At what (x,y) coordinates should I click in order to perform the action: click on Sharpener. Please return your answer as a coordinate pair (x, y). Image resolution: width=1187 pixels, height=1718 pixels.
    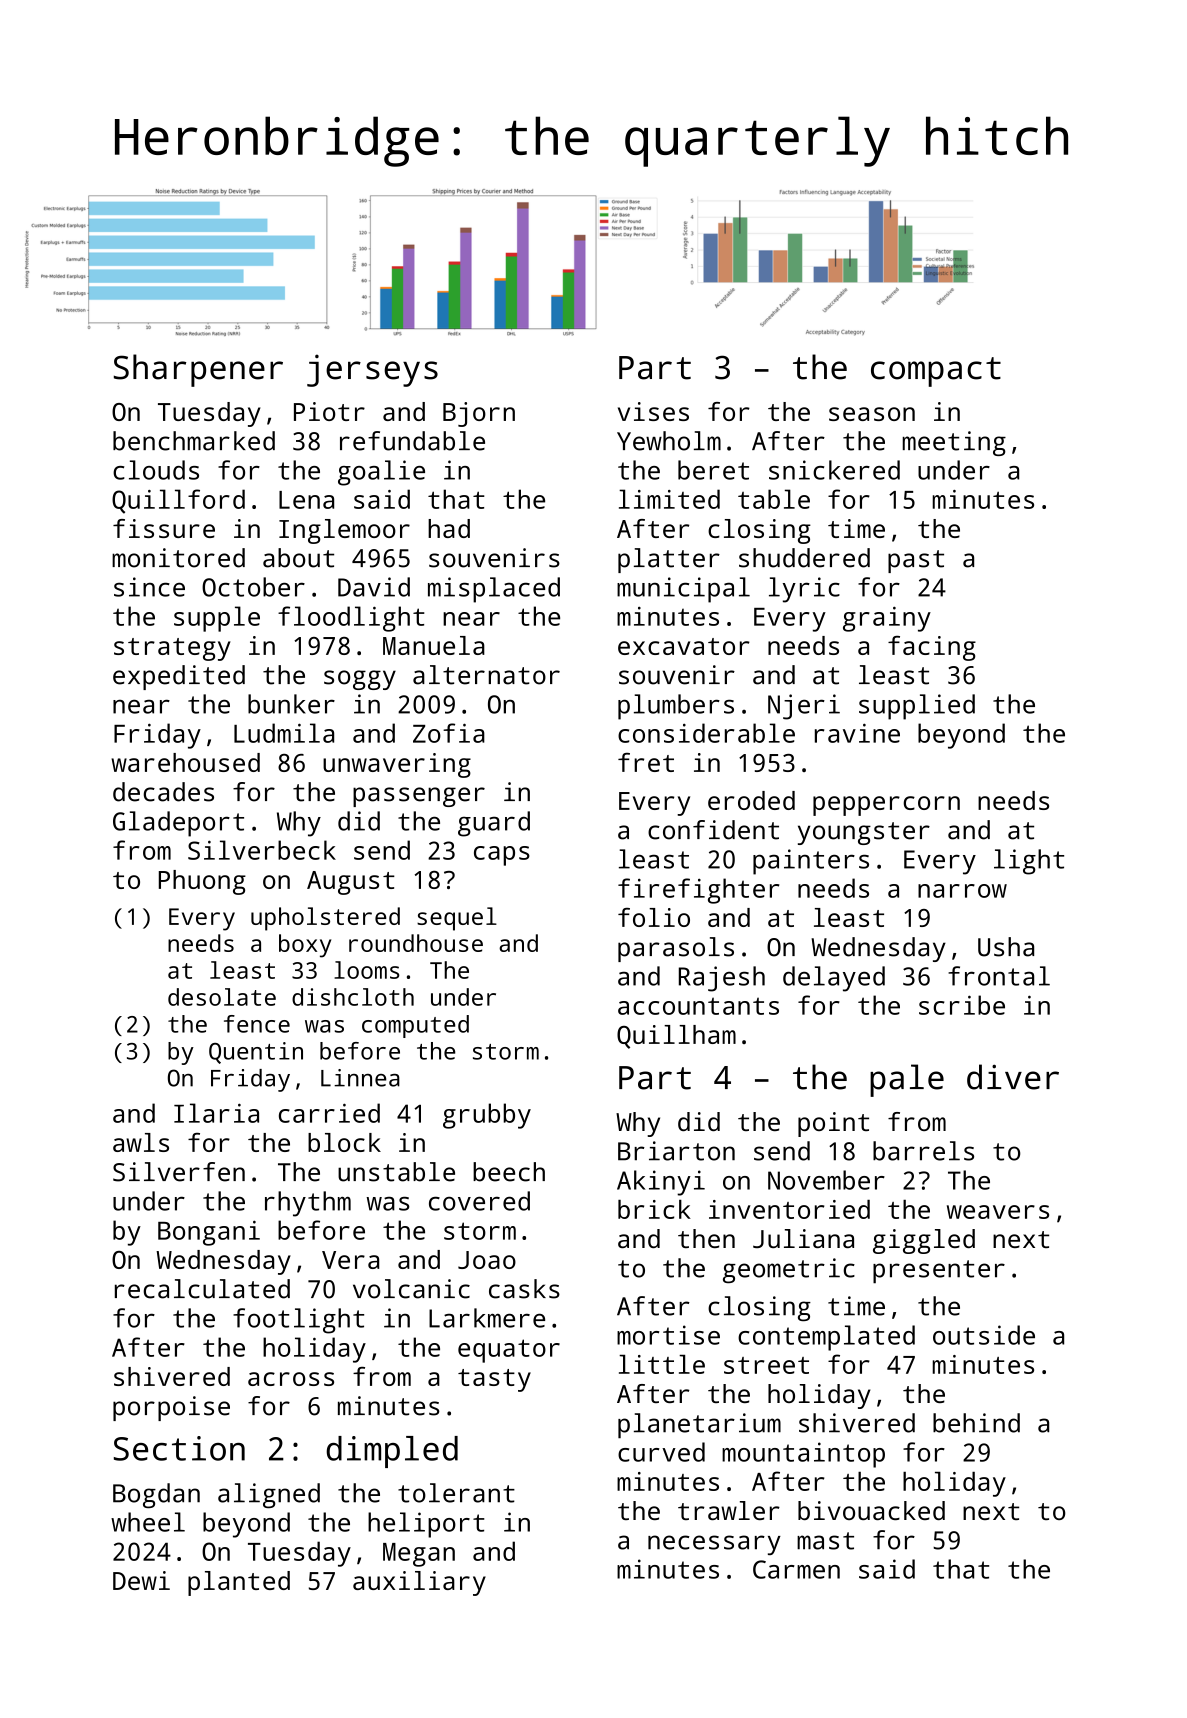
    Looking at the image, I should click on (198, 370).
